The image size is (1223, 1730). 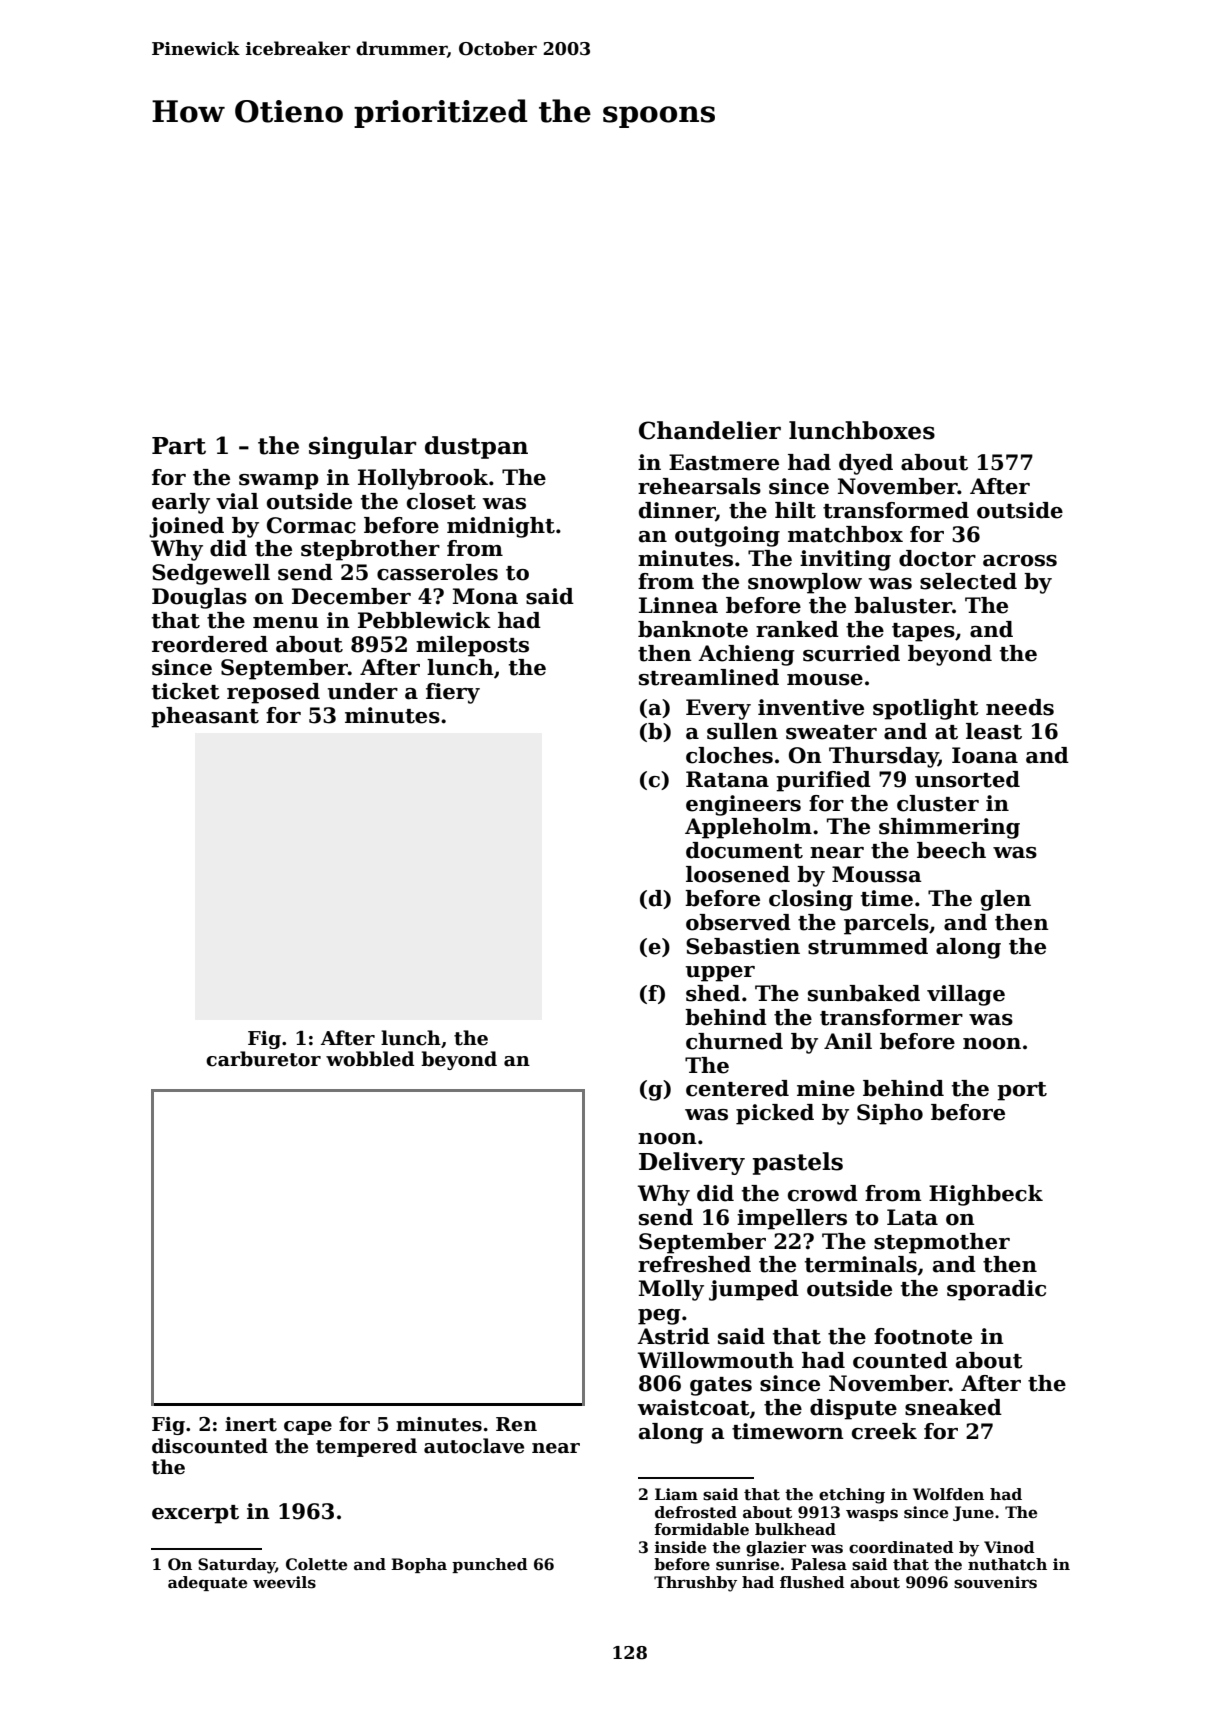 What do you see at coordinates (995, 1582) in the screenshot?
I see `souvenirs` at bounding box center [995, 1582].
